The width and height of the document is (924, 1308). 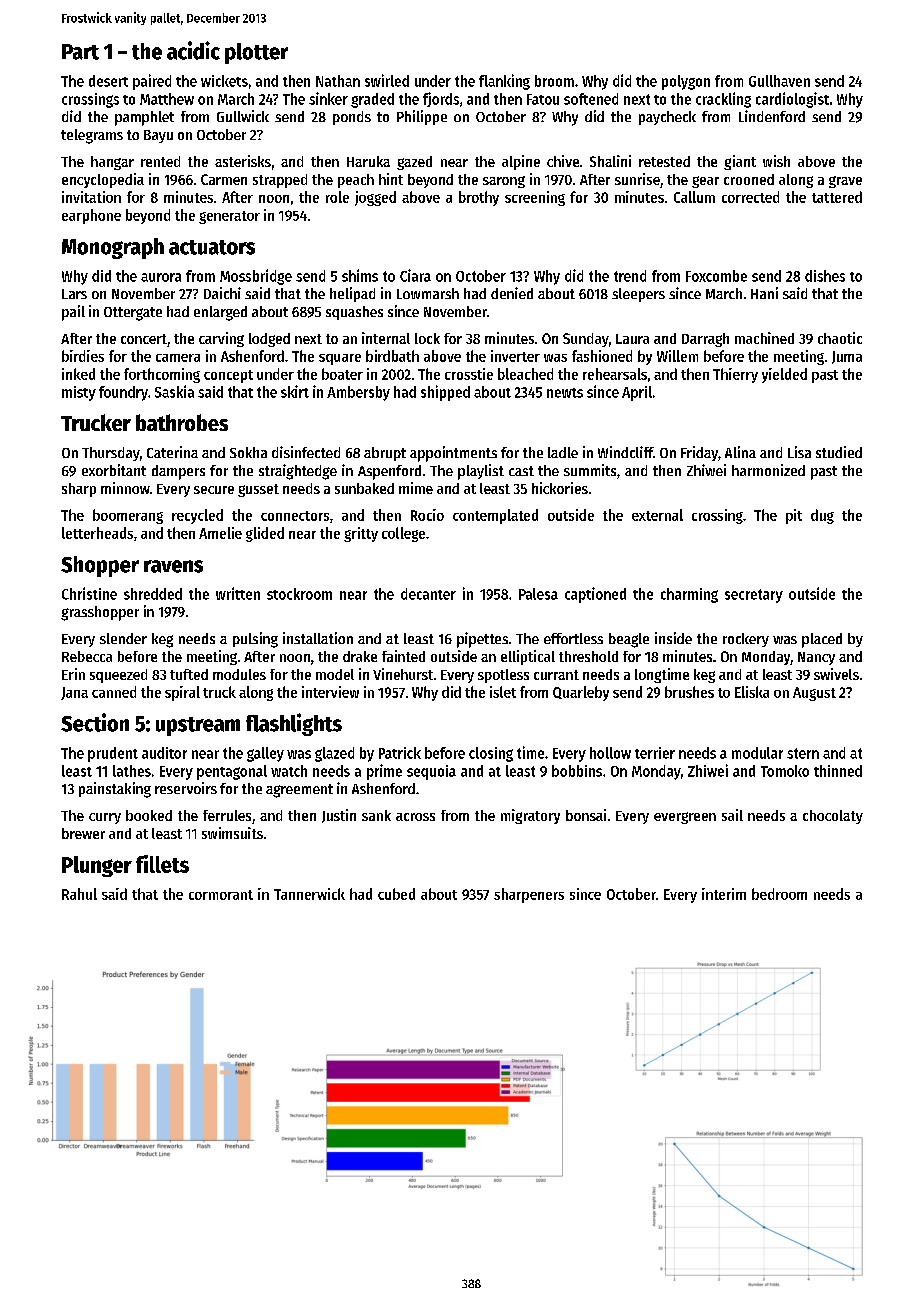 What do you see at coordinates (92, 136) in the document?
I see `telegrams` at bounding box center [92, 136].
